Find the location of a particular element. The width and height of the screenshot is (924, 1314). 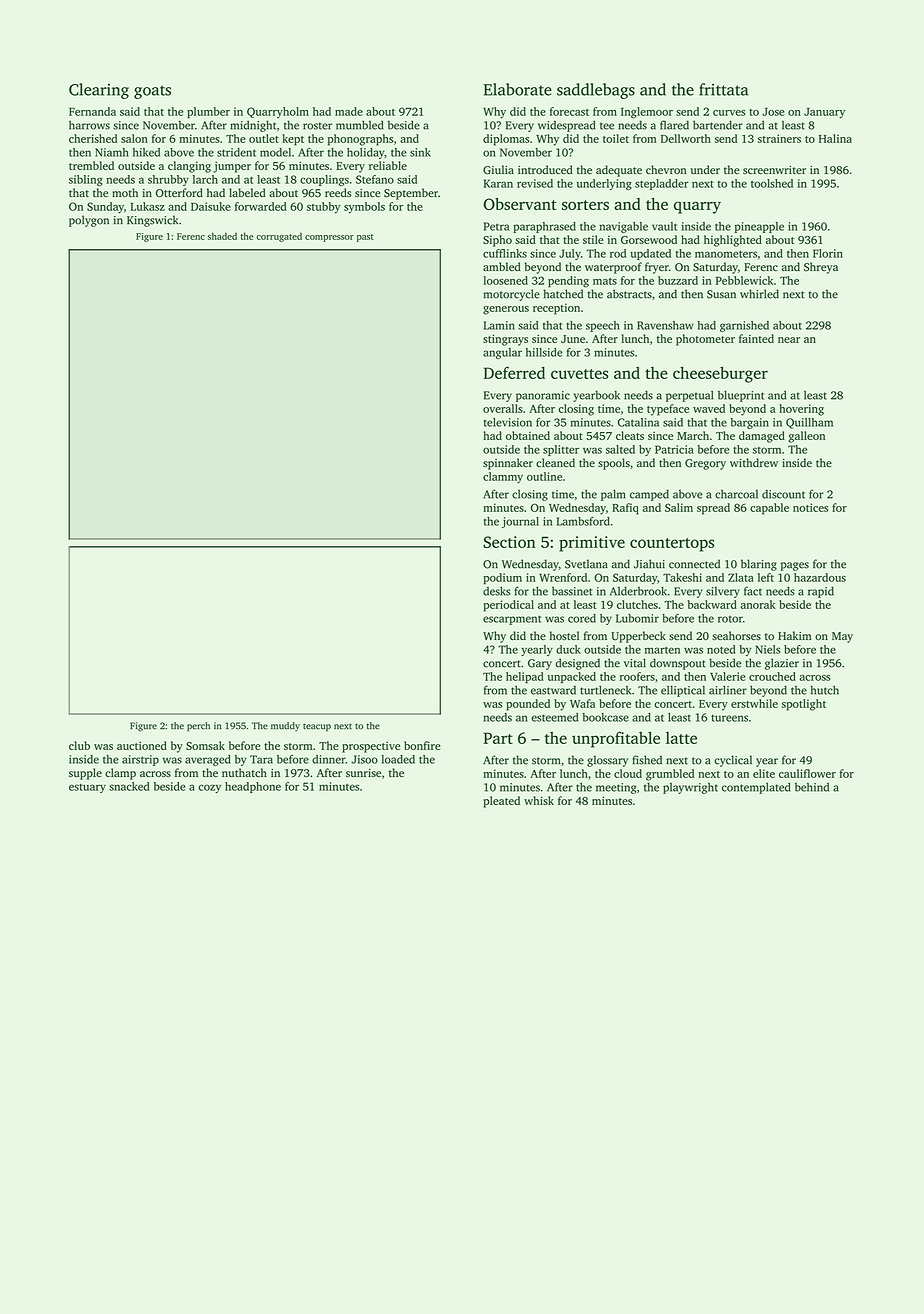

Section is located at coordinates (509, 542).
